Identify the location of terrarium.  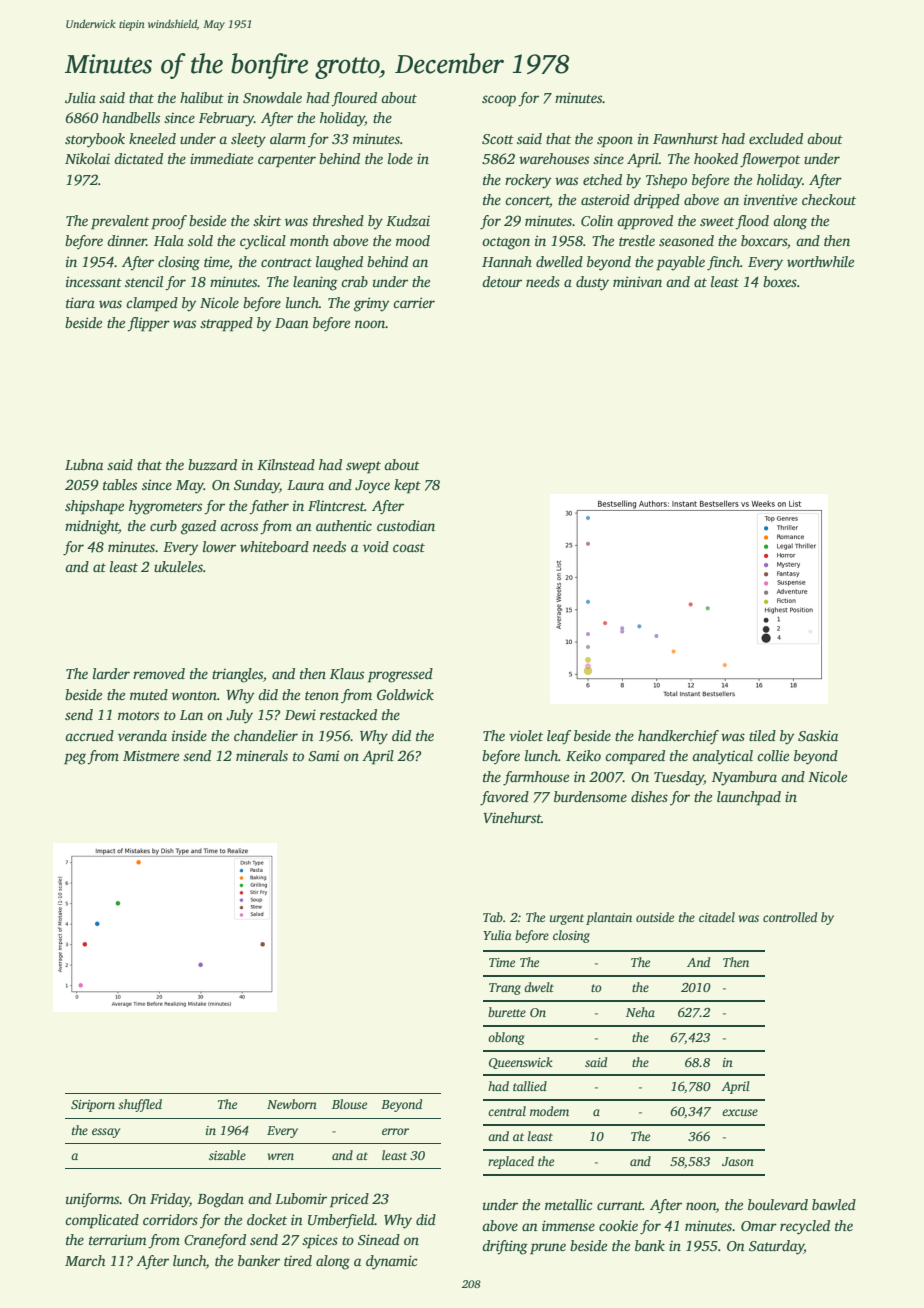
(117, 1239).
